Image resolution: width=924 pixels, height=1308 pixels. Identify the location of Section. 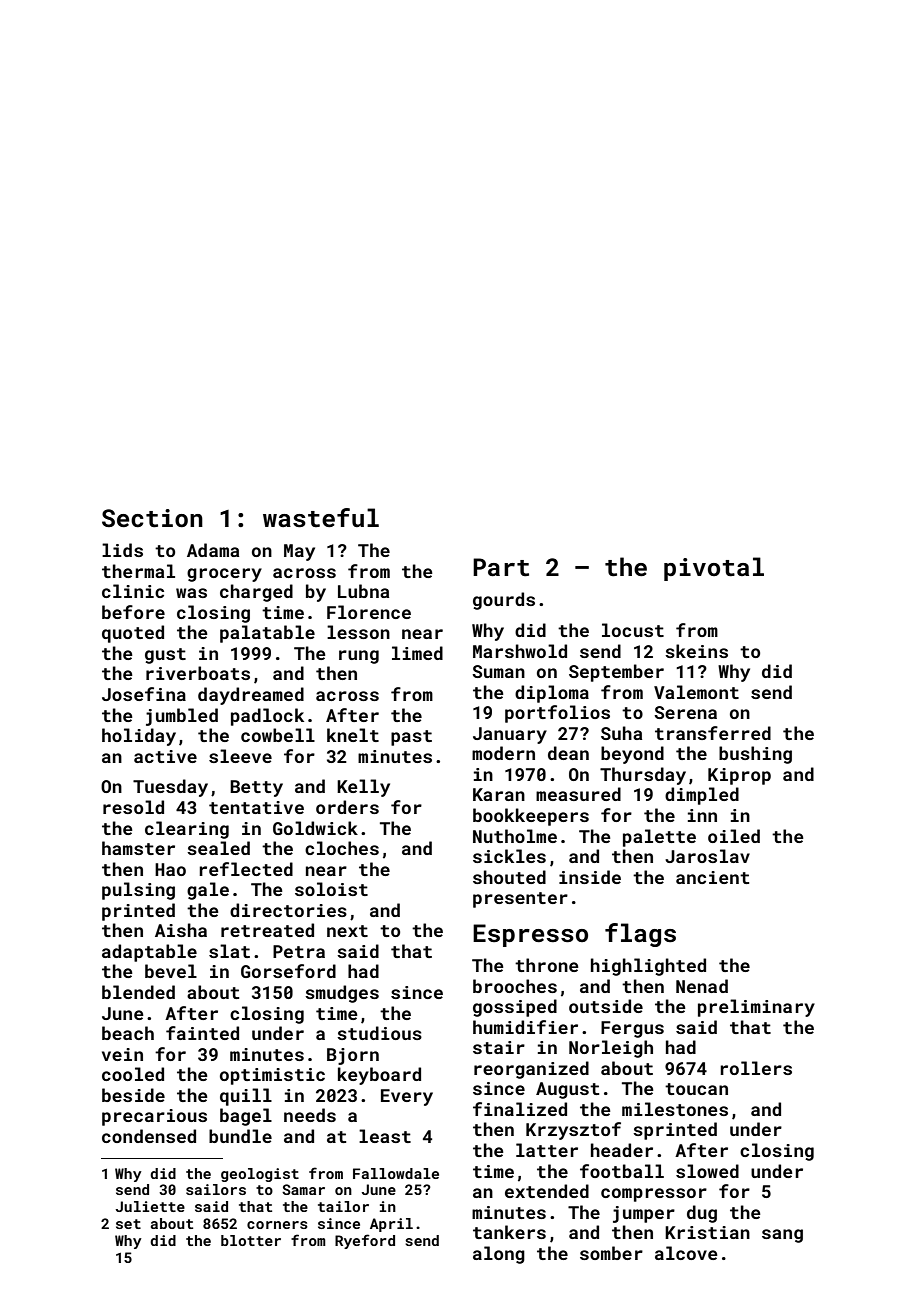
(152, 518).
